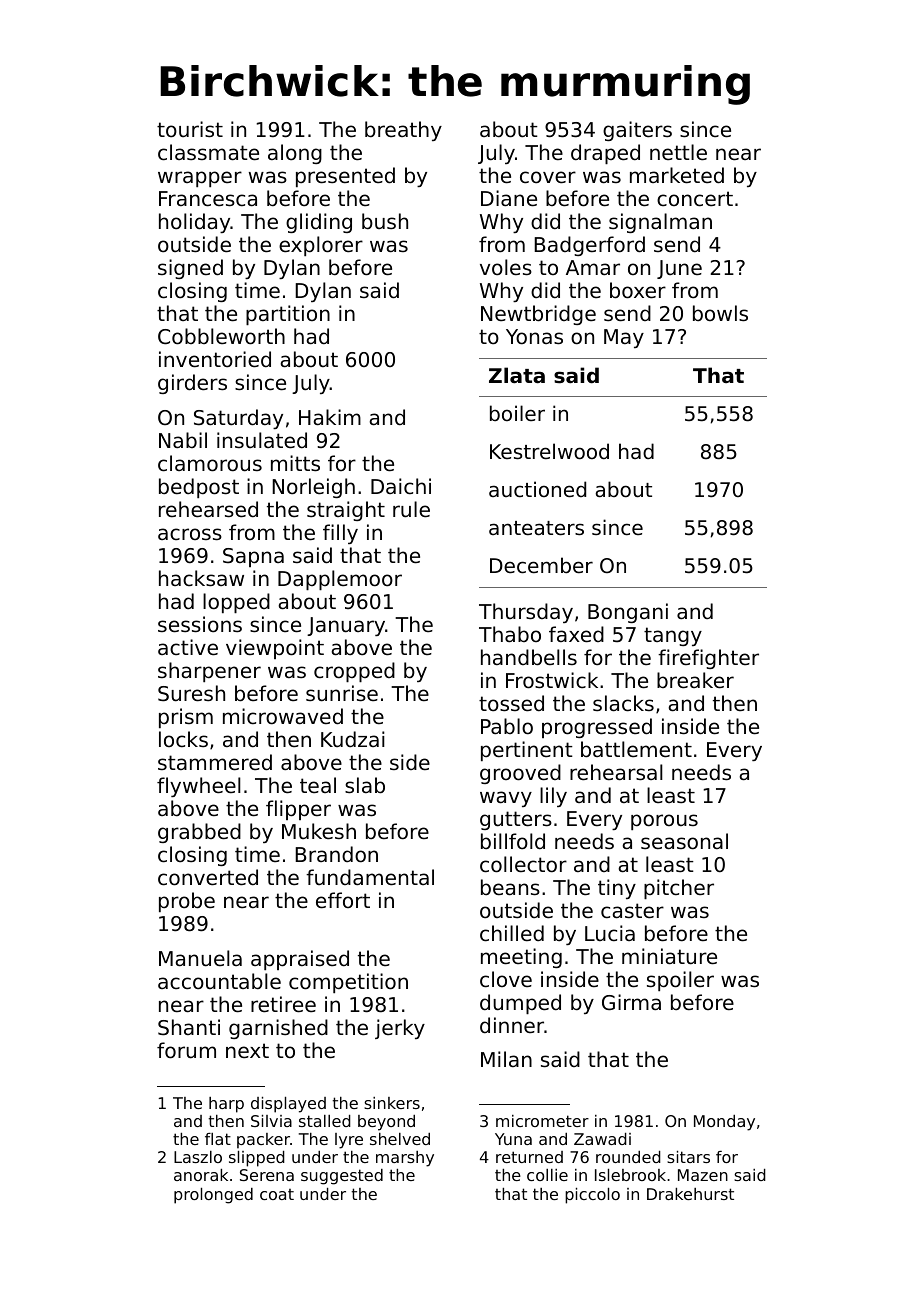  Describe the element at coordinates (219, 981) in the screenshot. I see `accountable` at that location.
